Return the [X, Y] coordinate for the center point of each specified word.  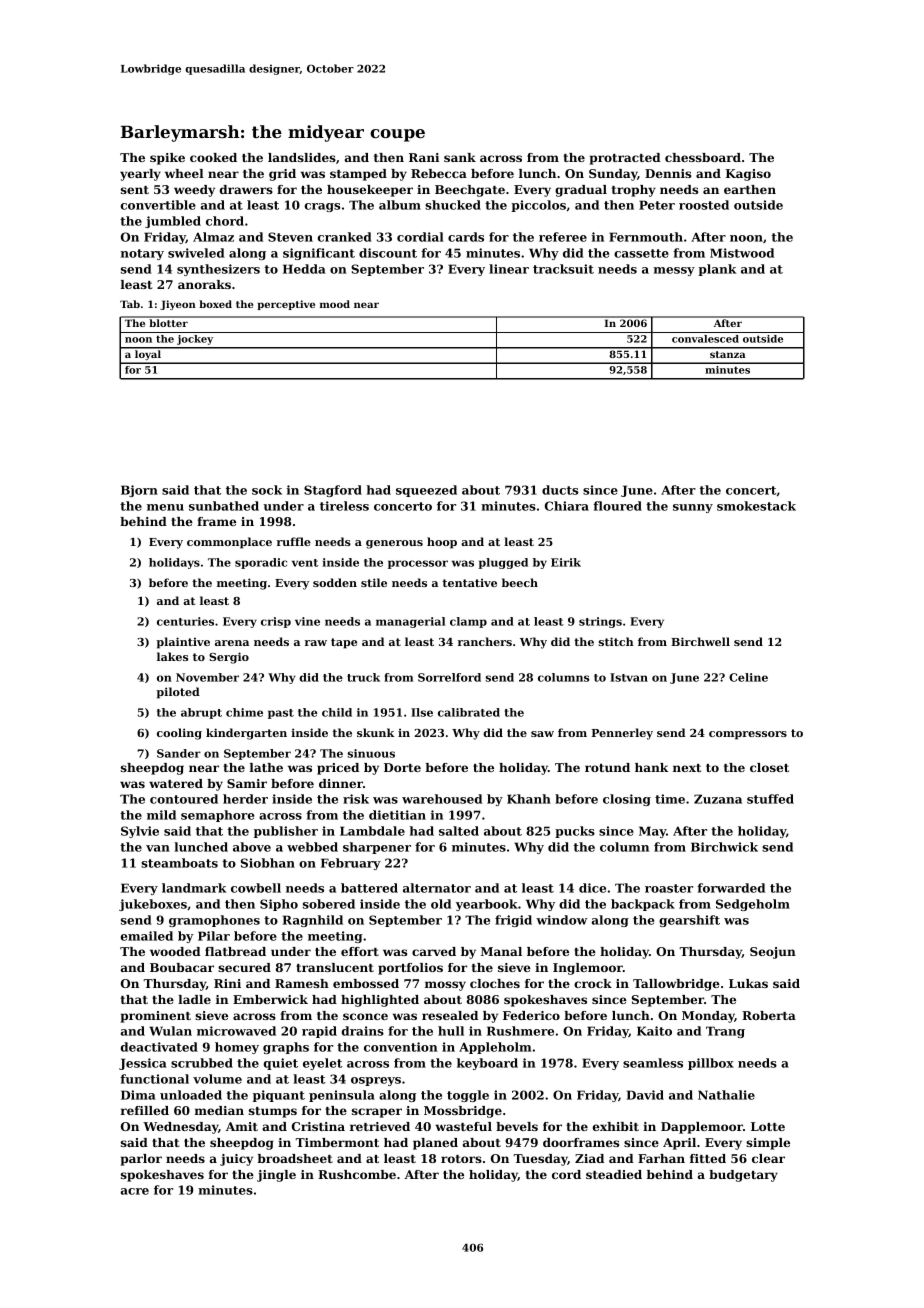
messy [674, 271]
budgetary [743, 1176]
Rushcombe [357, 1174]
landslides [302, 157]
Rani [424, 157]
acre [135, 1191]
